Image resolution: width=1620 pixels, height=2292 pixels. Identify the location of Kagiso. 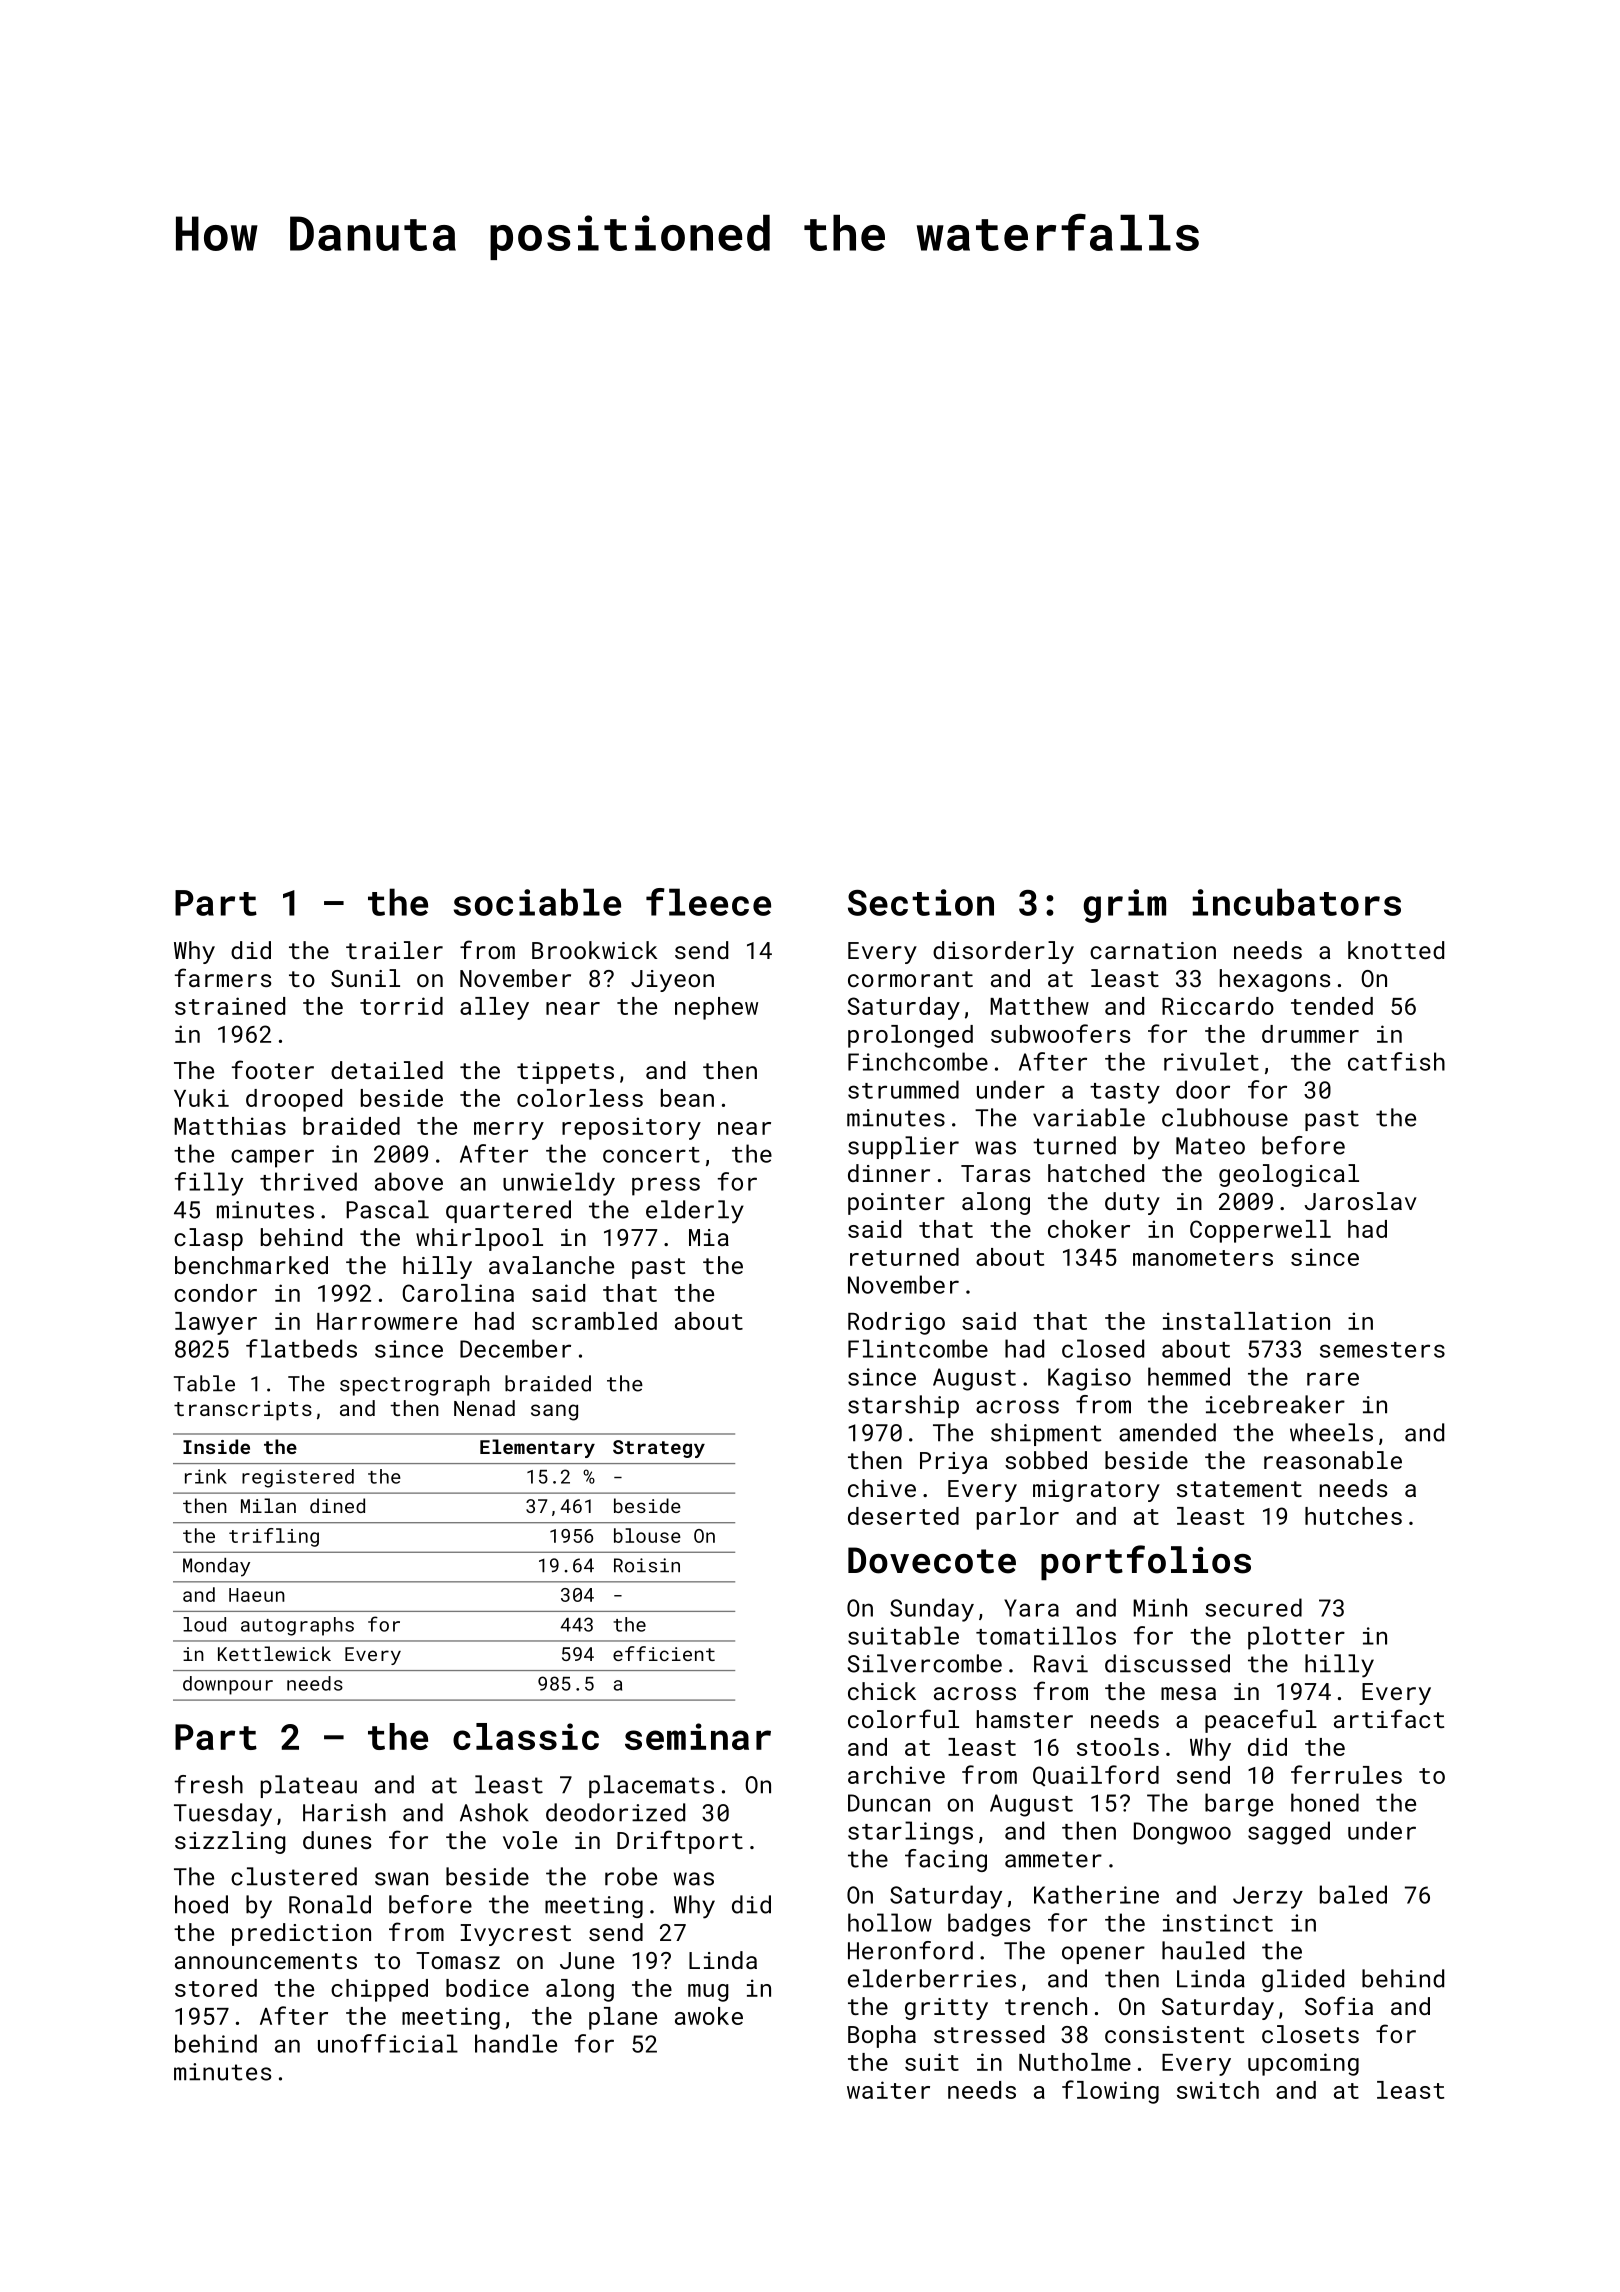
(1089, 1379).
